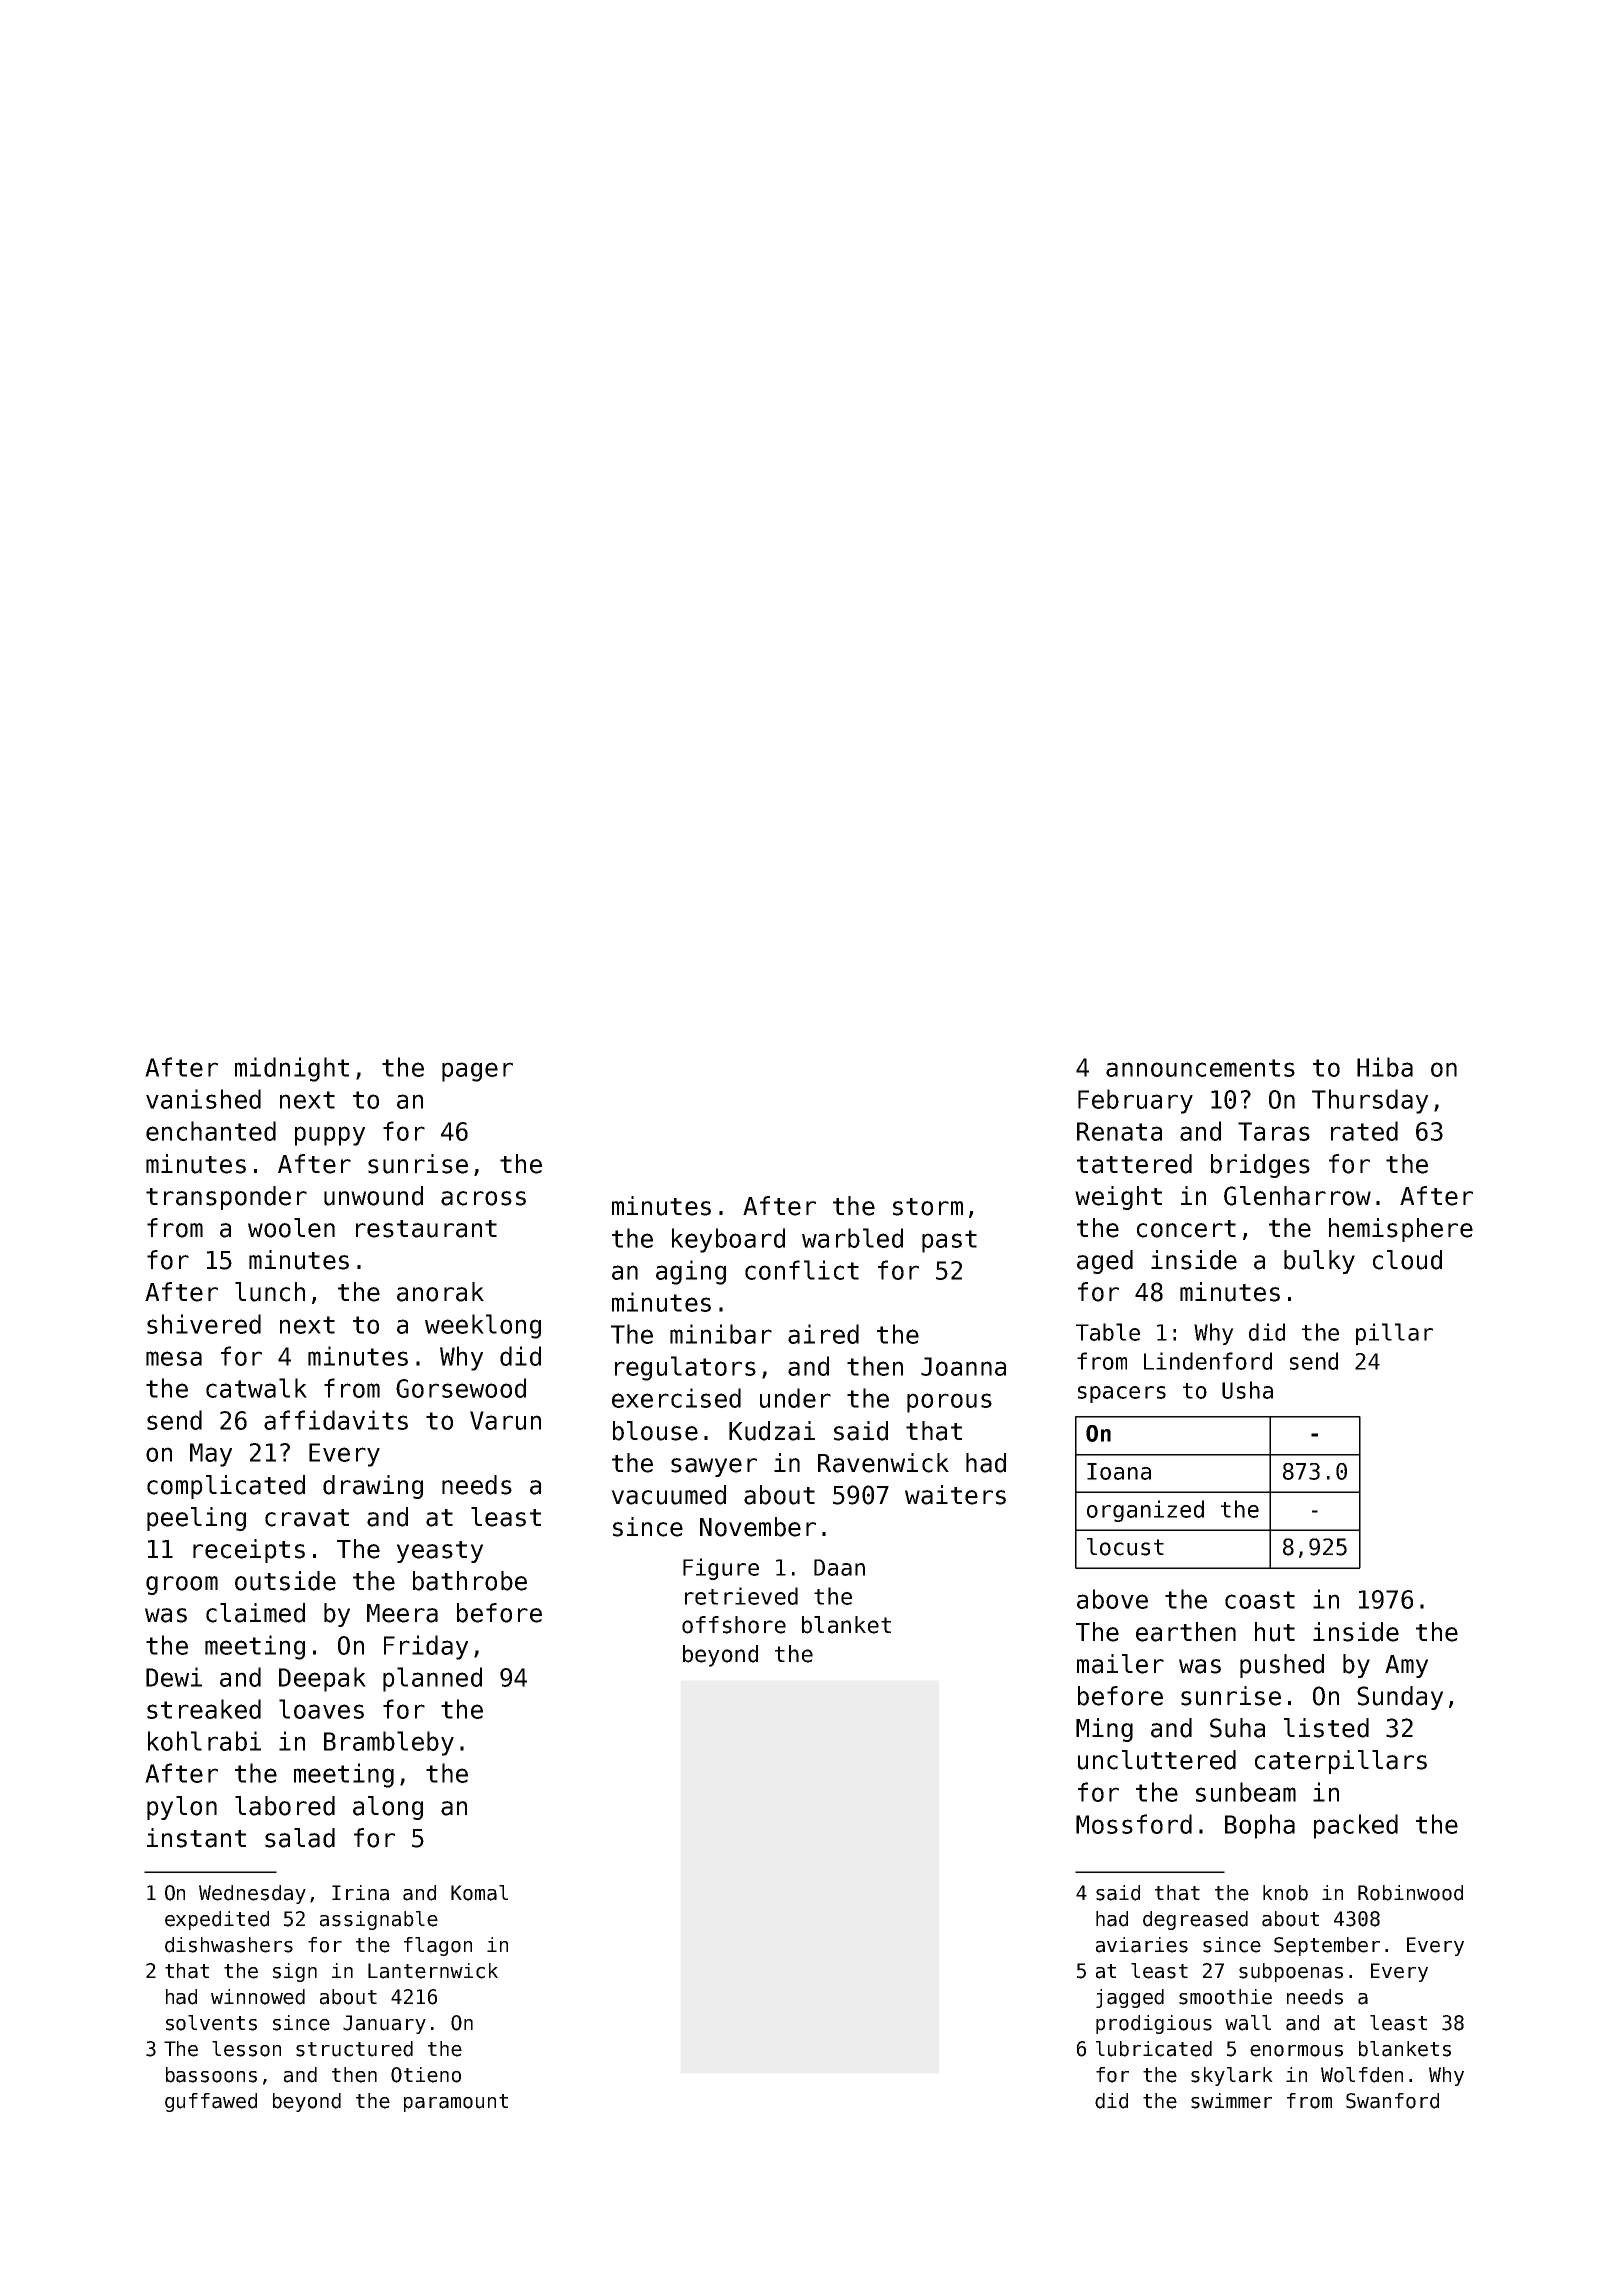  Describe the element at coordinates (1200, 1068) in the screenshot. I see `announcements` at that location.
